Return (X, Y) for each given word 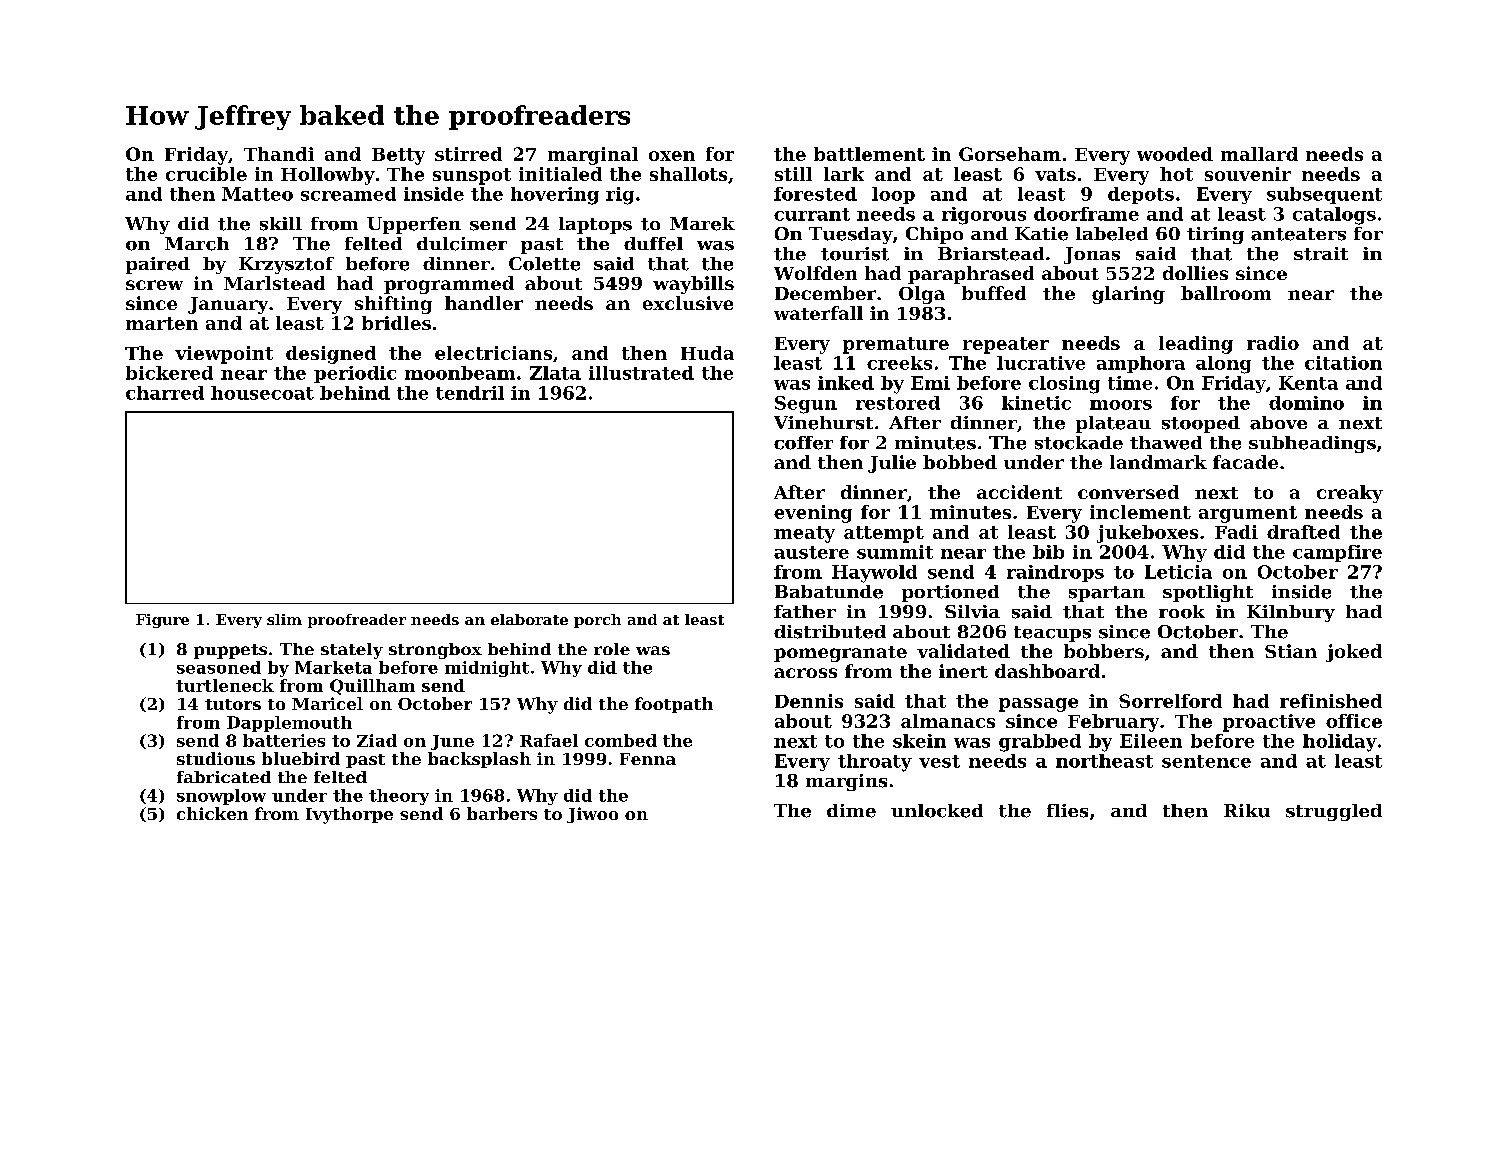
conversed (1128, 492)
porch (597, 621)
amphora (1141, 364)
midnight (487, 669)
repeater (1006, 345)
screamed (348, 194)
